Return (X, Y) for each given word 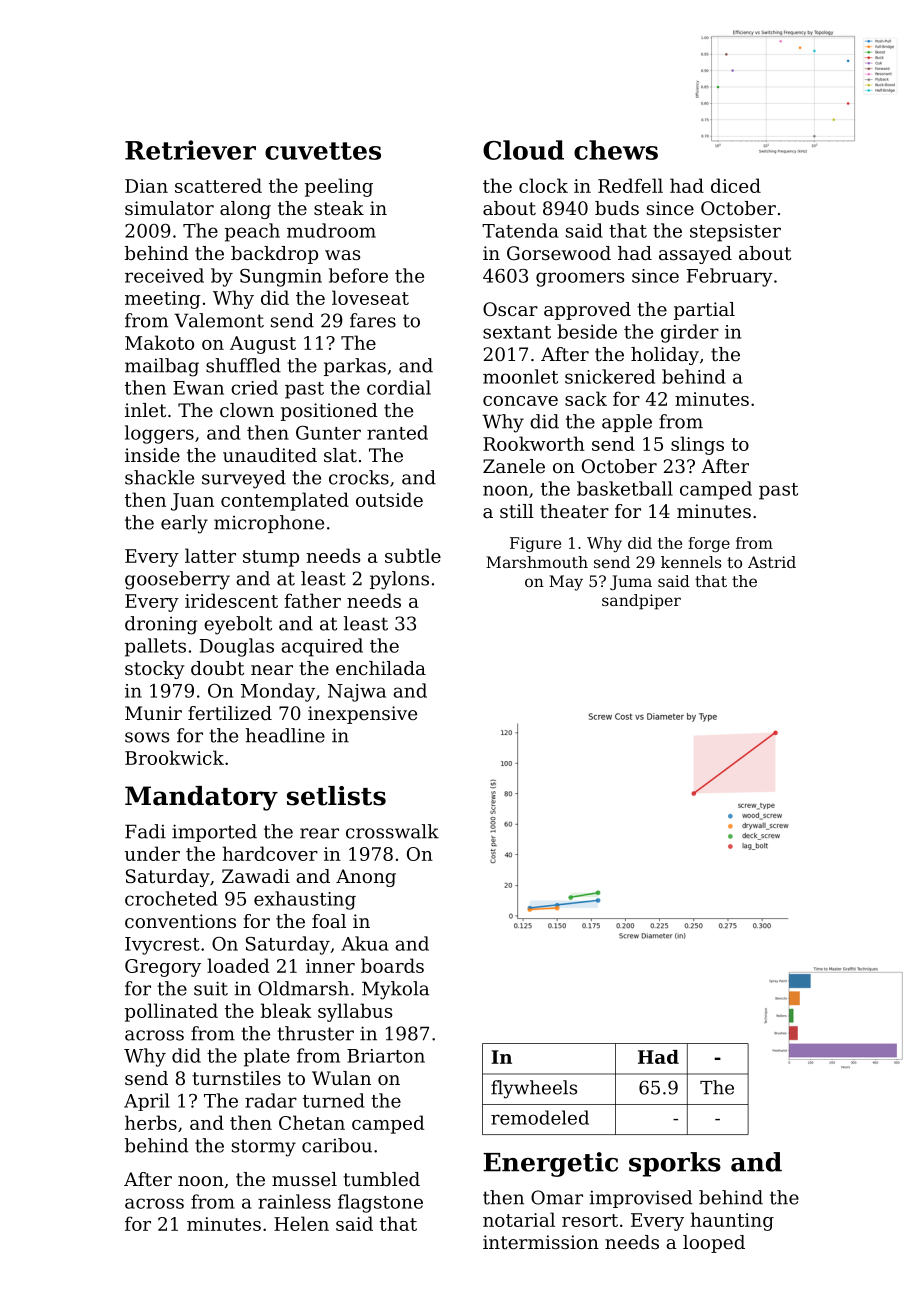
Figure (535, 544)
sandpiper (641, 602)
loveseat (370, 297)
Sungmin (281, 278)
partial (704, 311)
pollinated (171, 1012)
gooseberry (177, 580)
